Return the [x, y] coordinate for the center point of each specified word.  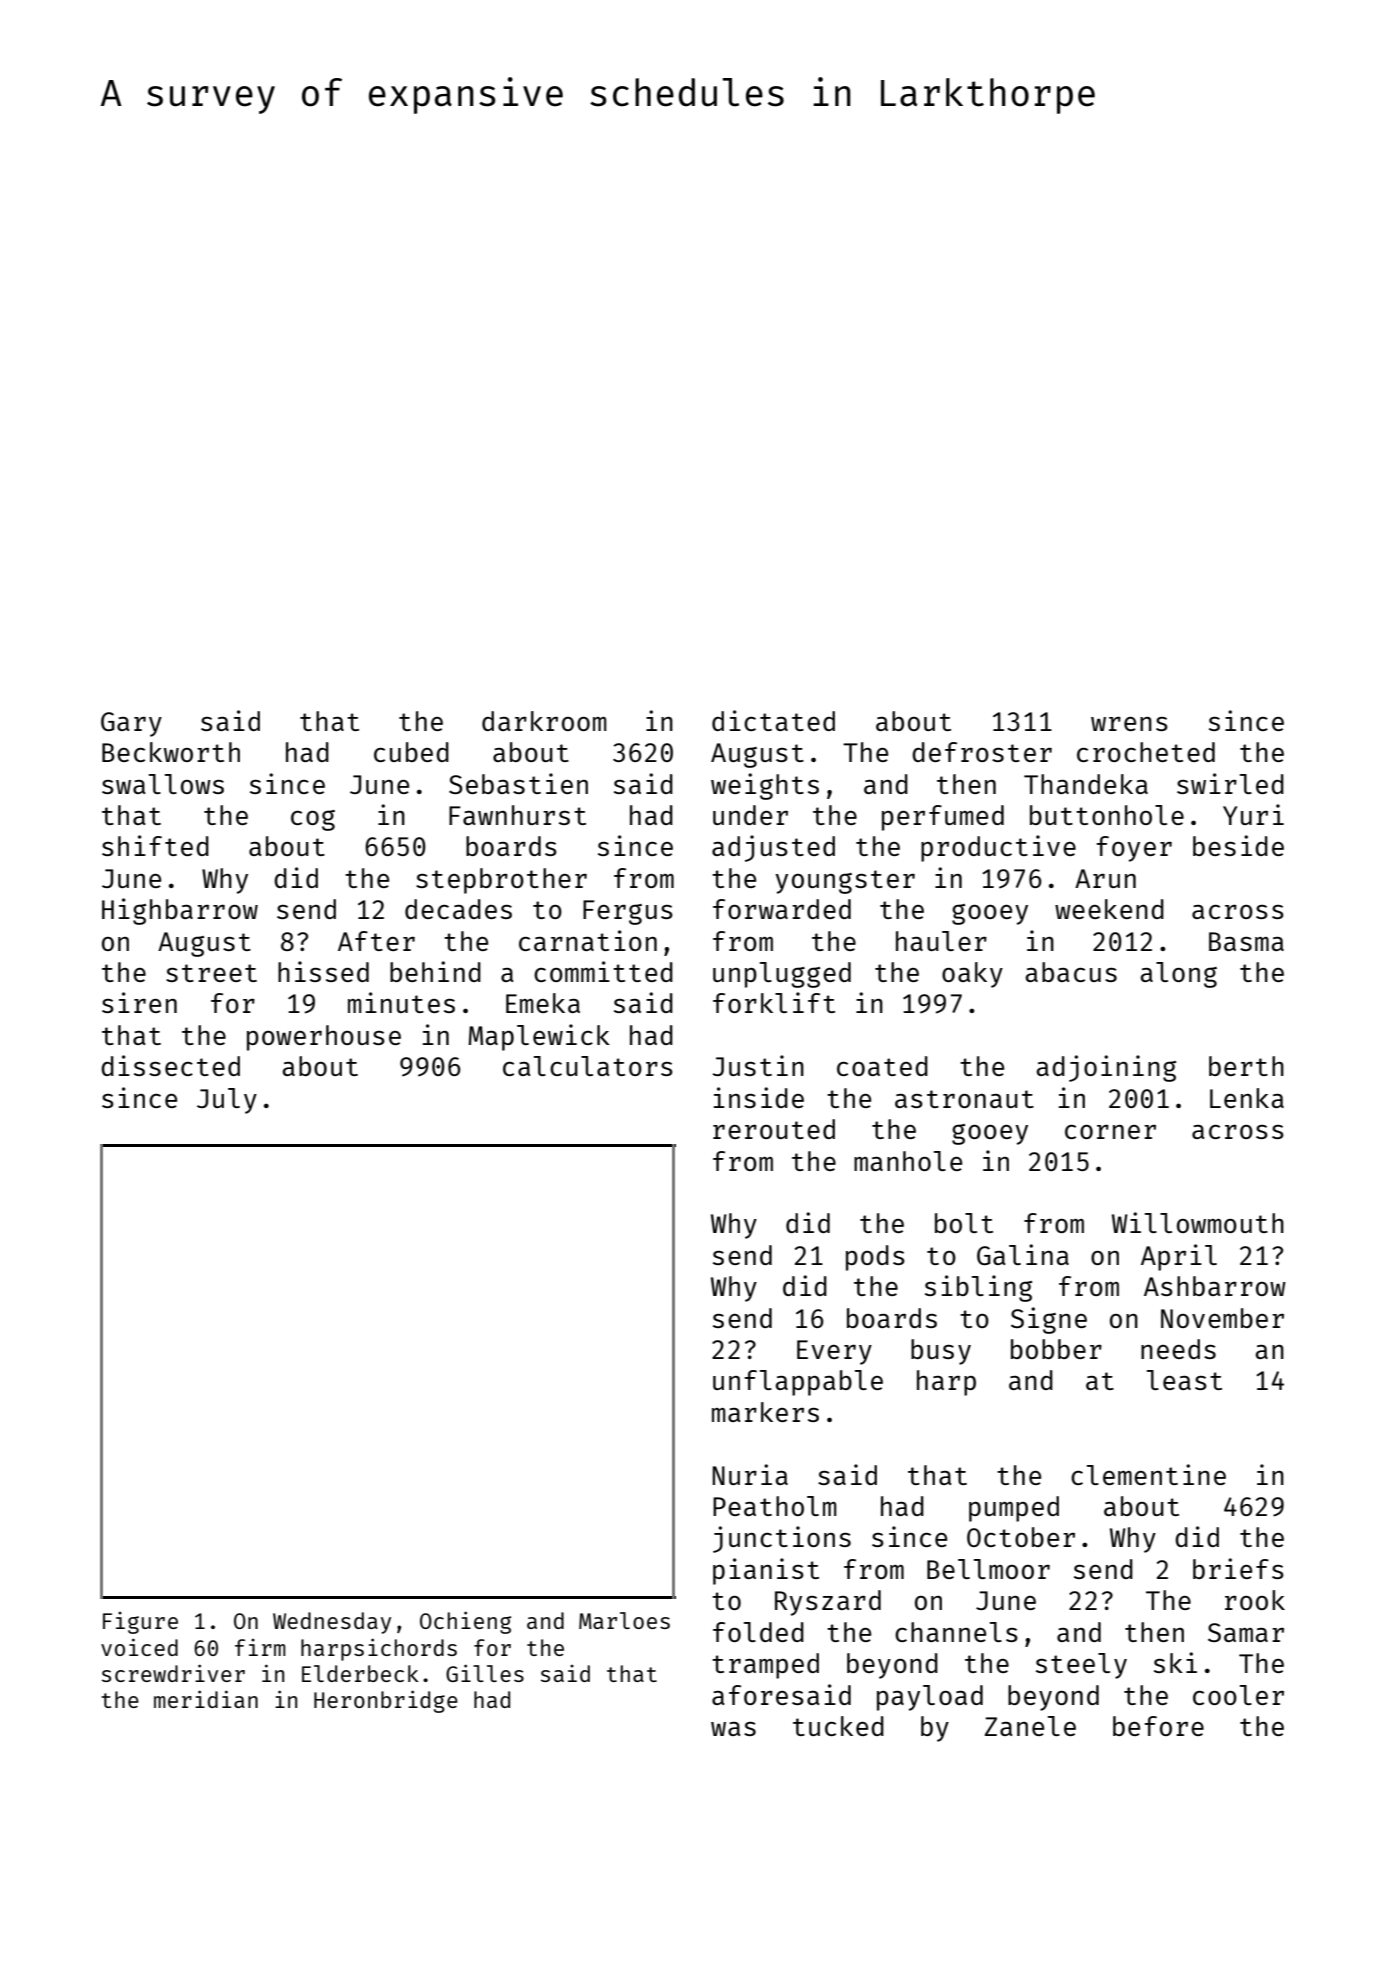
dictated [773, 720]
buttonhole [1107, 815]
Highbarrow [180, 911]
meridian [206, 1699]
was [733, 1729]
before [1158, 1726]
